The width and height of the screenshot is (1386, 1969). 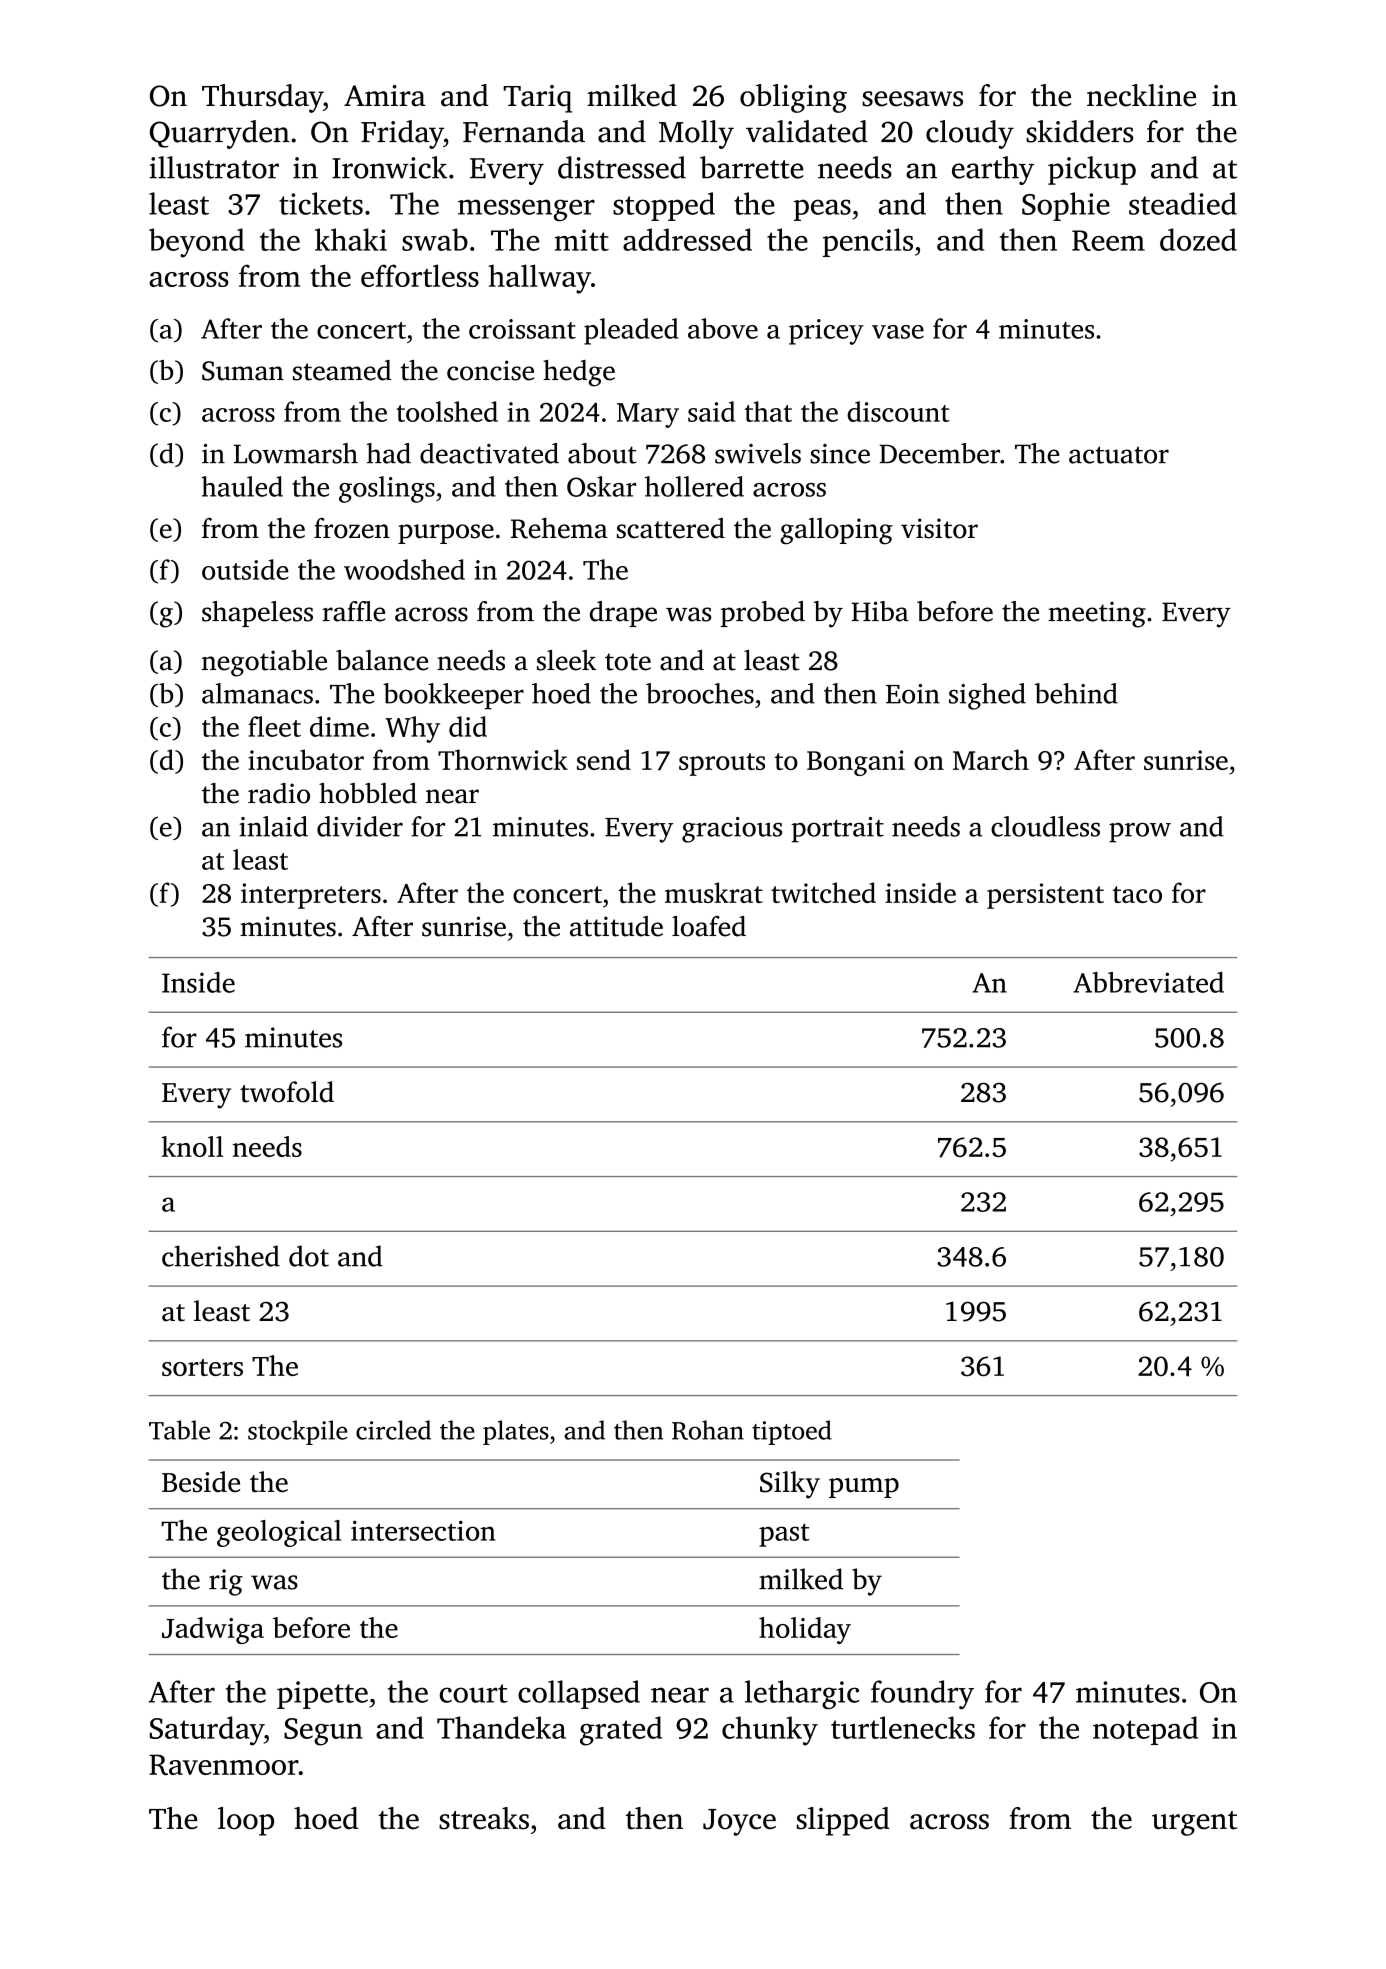 I want to click on outside, so click(x=245, y=569).
